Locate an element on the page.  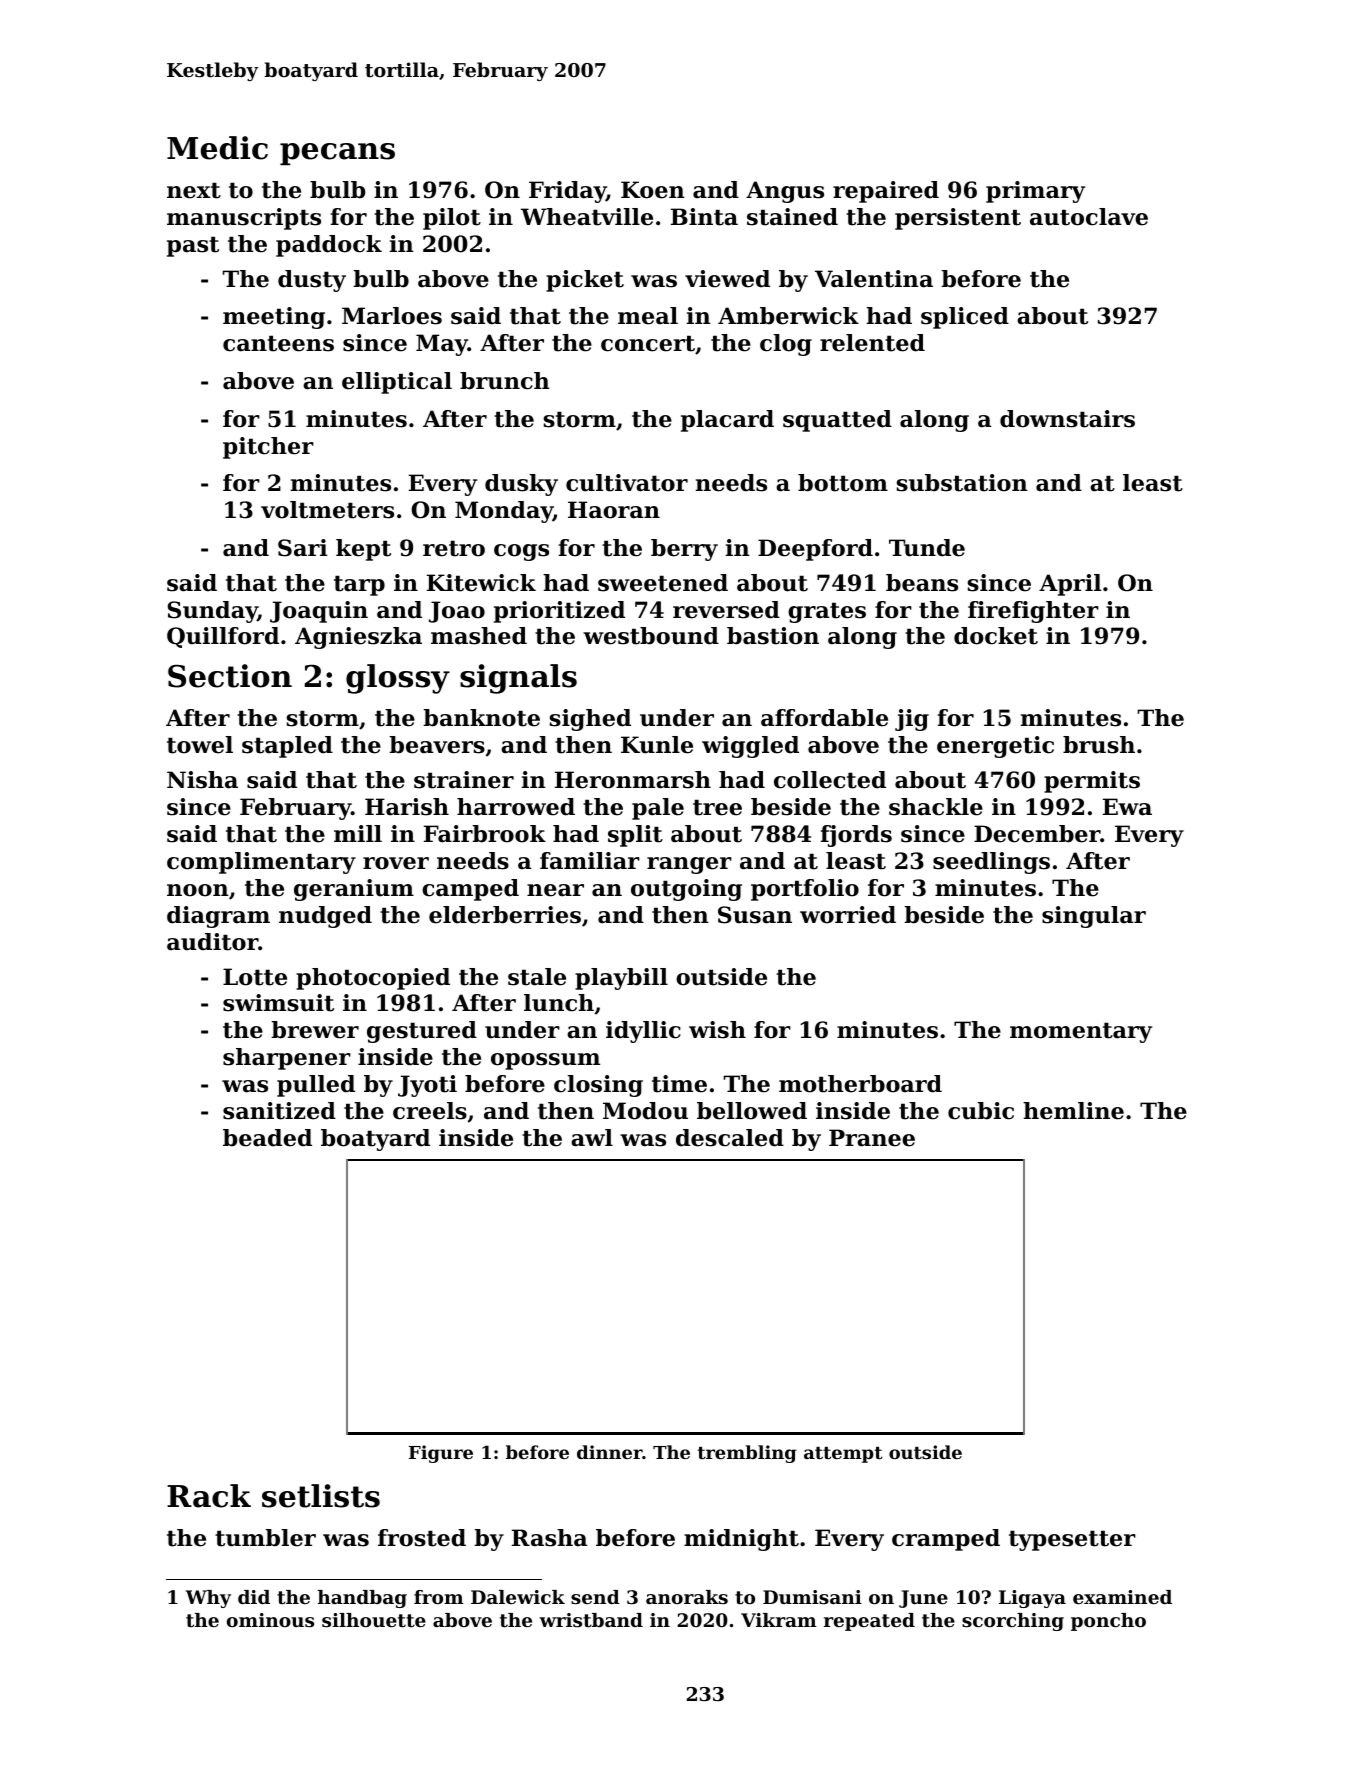
Medic is located at coordinates (217, 148).
